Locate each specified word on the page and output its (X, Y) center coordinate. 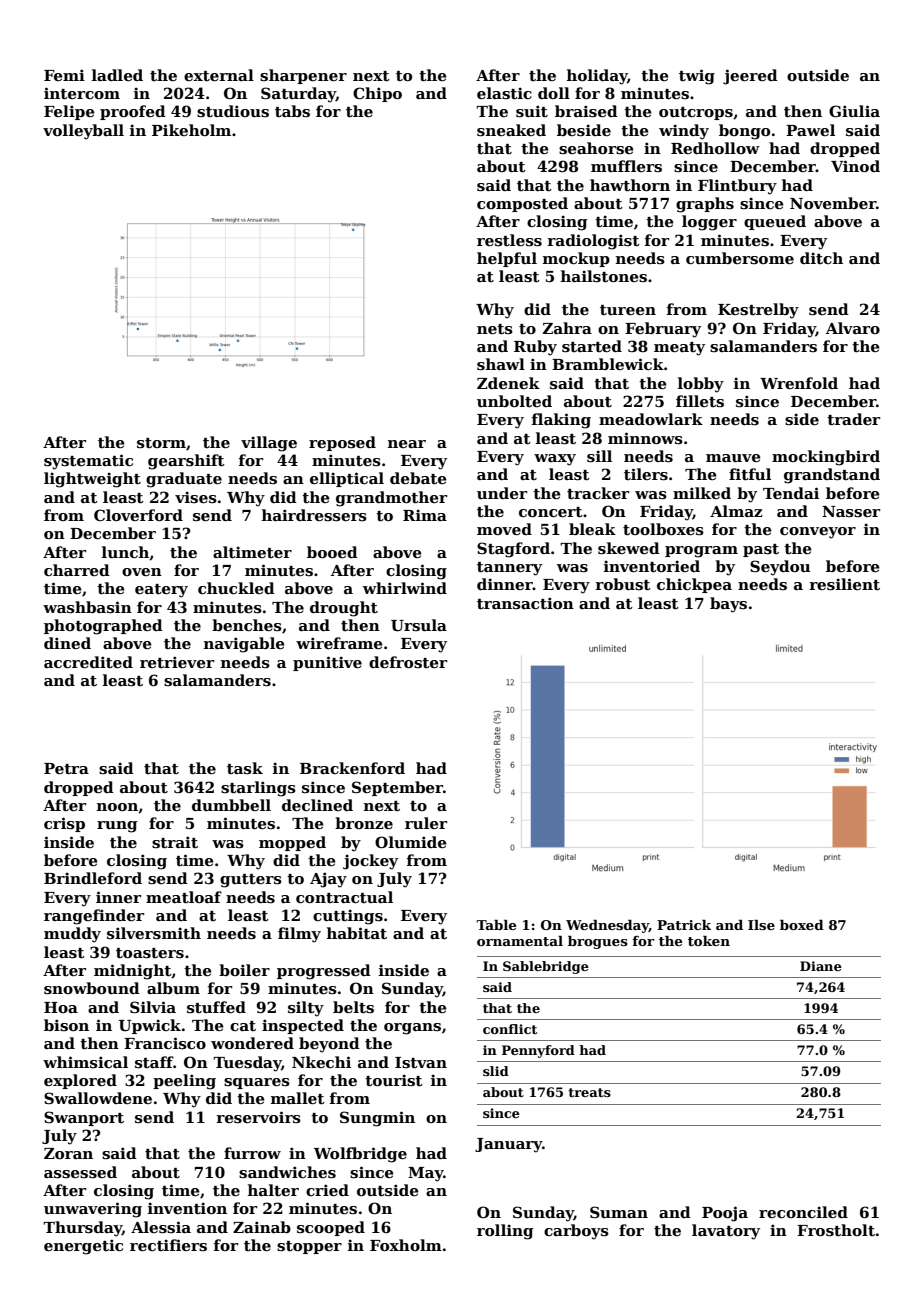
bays (728, 605)
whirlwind (405, 588)
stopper (309, 1247)
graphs (705, 205)
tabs (292, 111)
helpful (507, 259)
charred (77, 570)
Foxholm (406, 1245)
